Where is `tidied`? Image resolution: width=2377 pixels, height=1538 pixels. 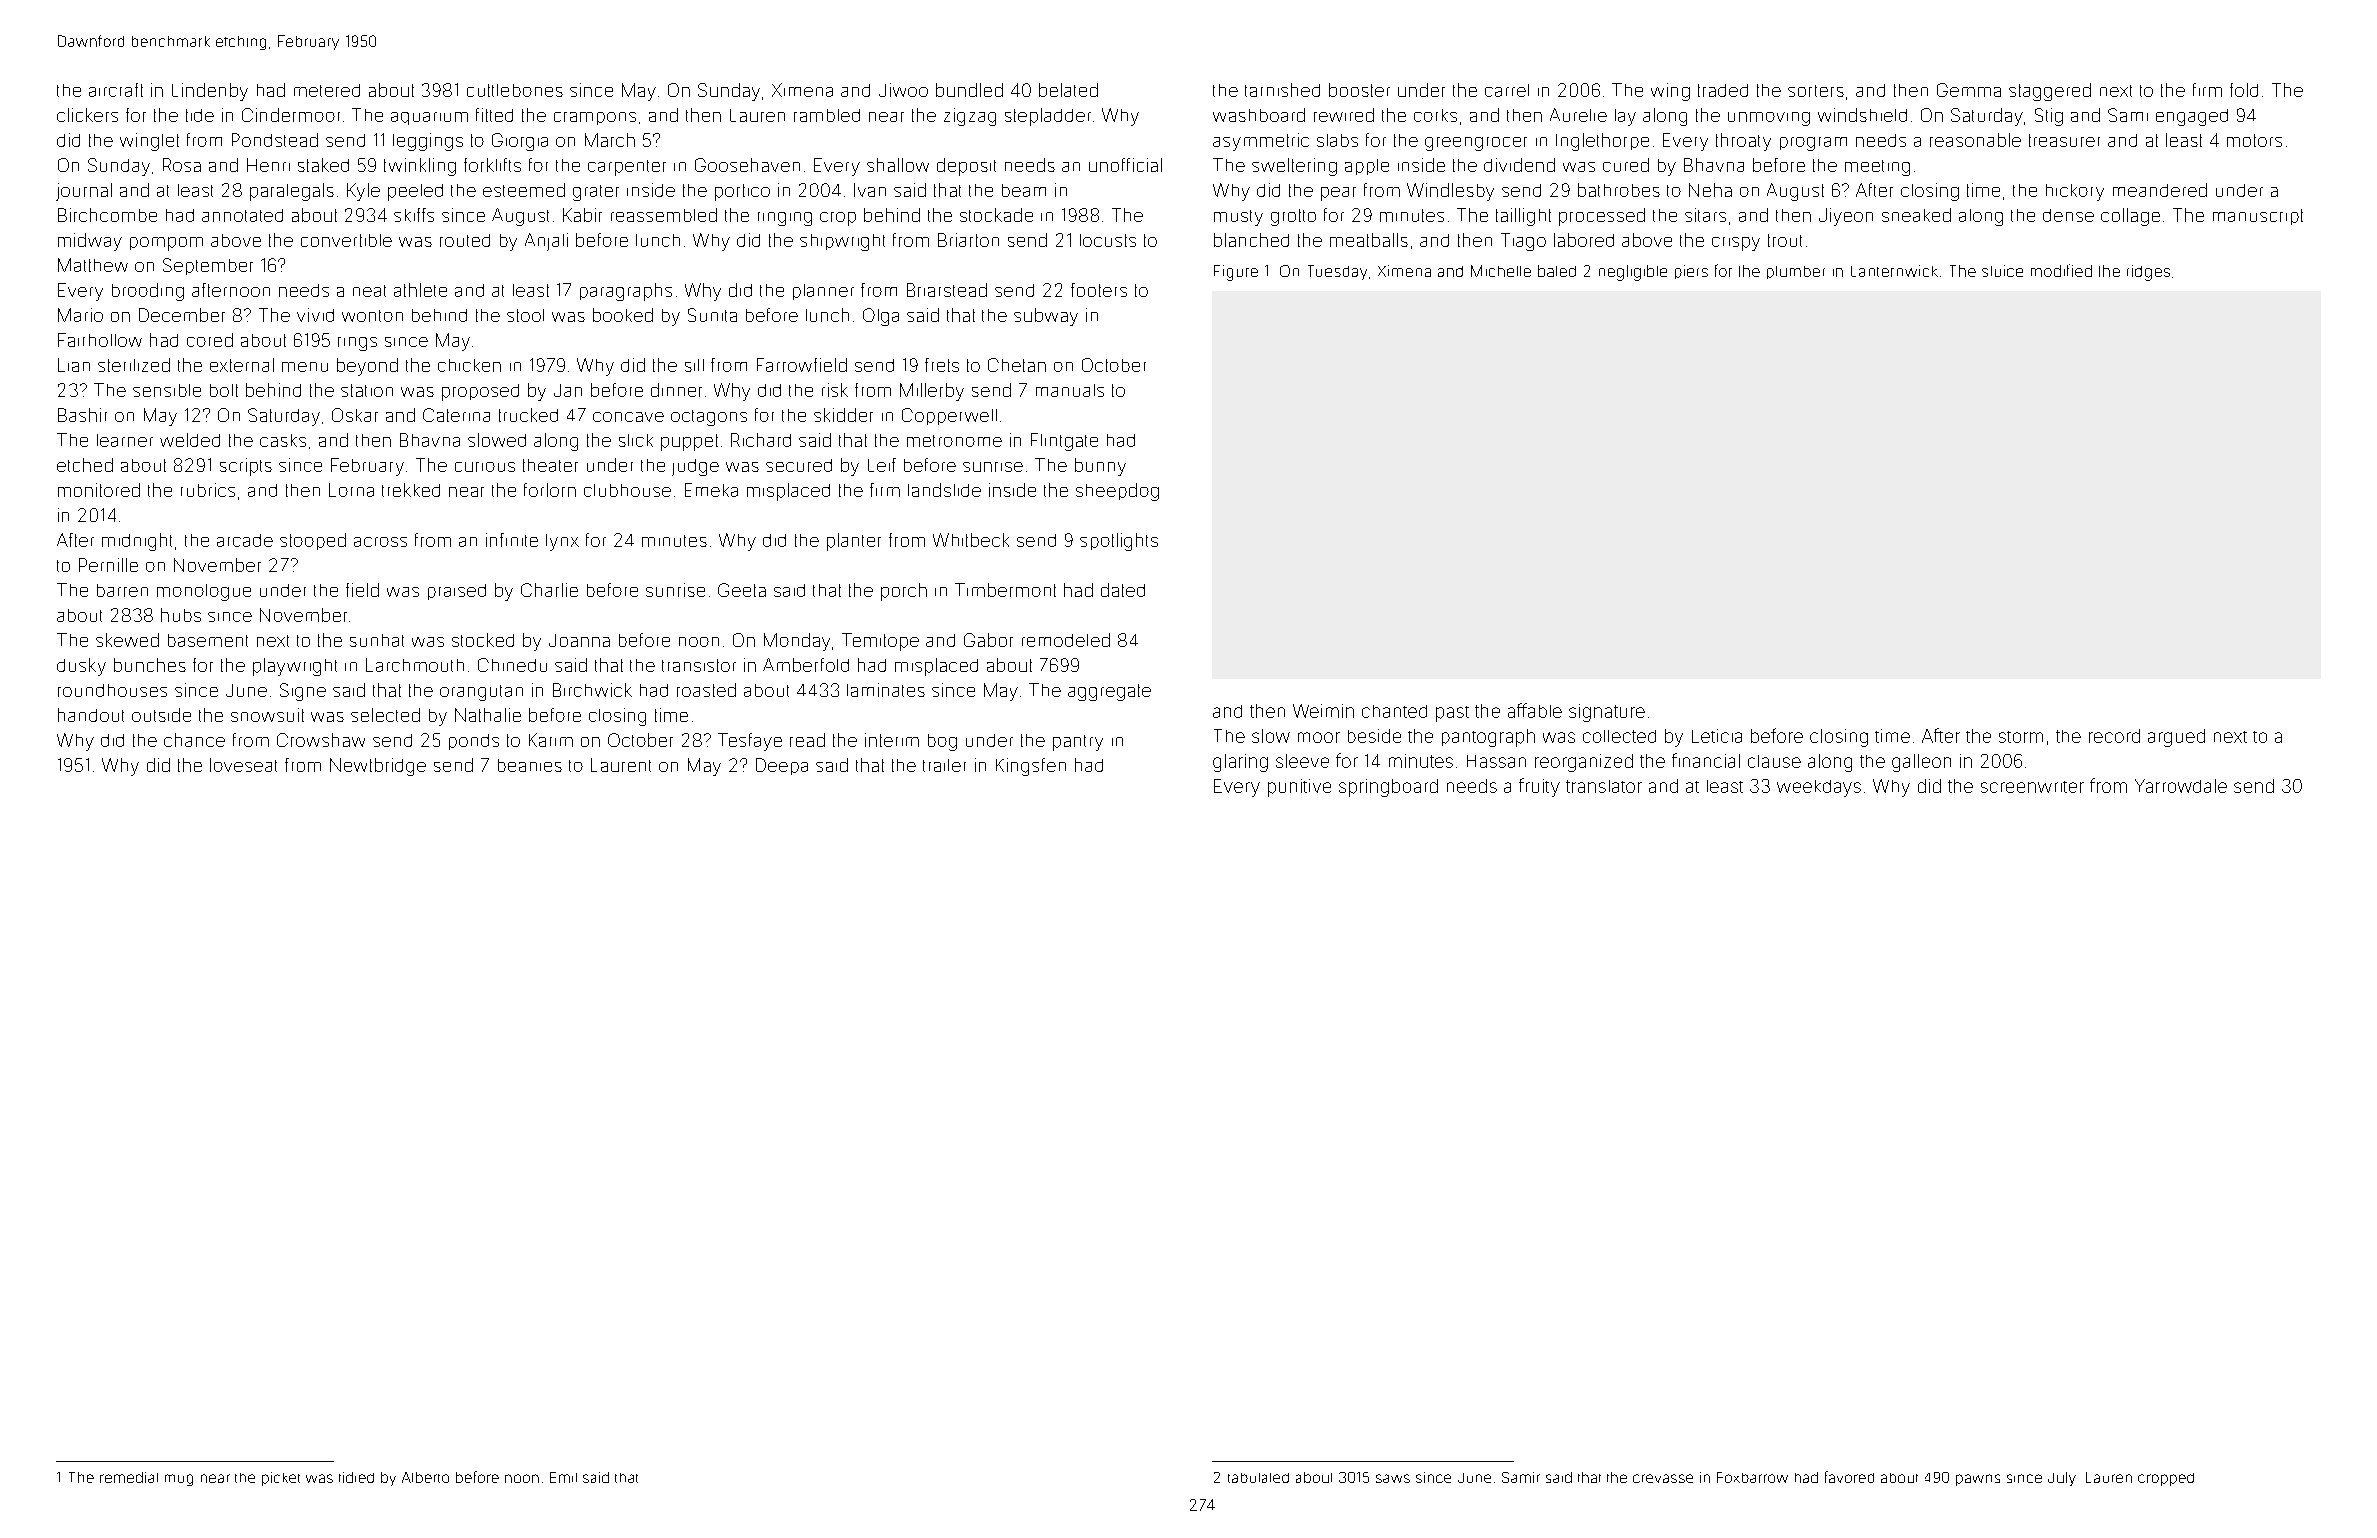 tidied is located at coordinates (356, 1477).
